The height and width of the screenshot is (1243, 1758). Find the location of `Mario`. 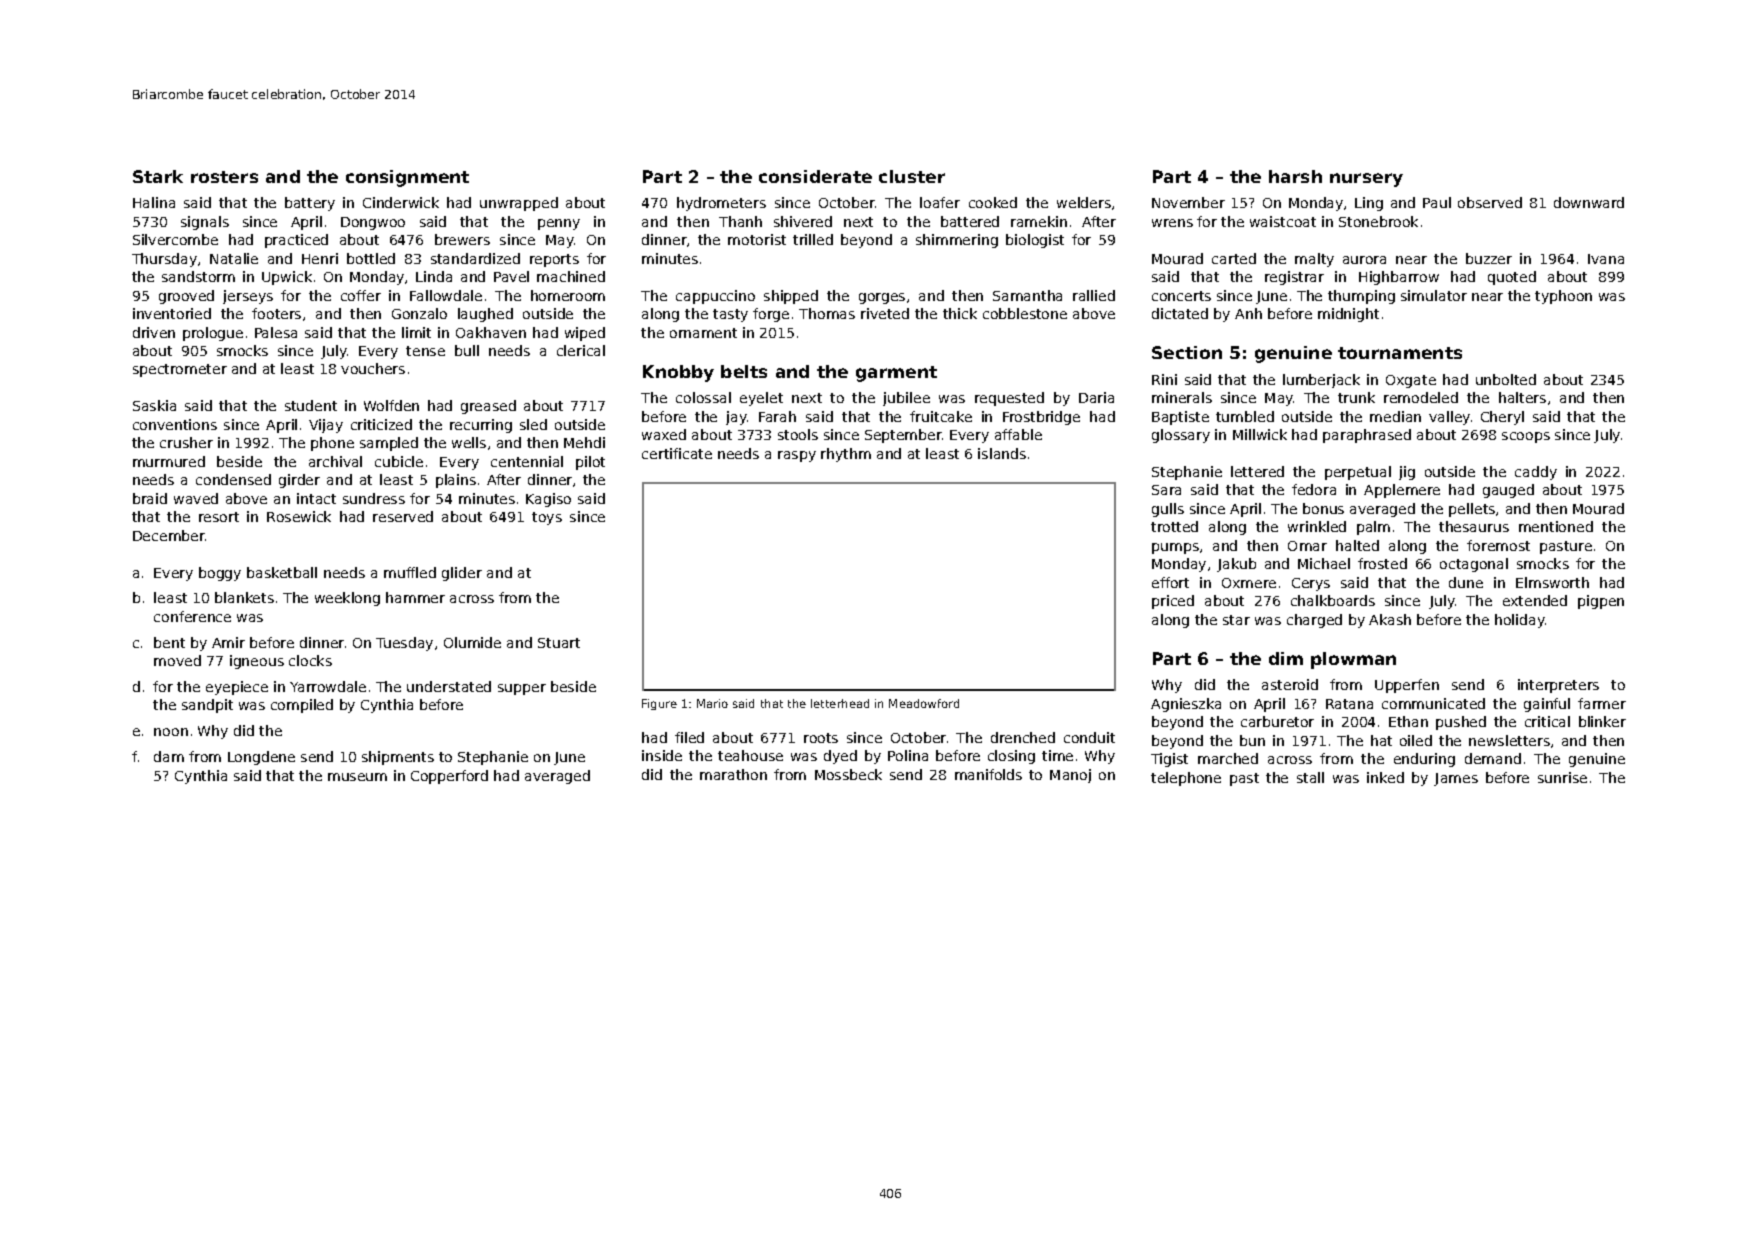

Mario is located at coordinates (712, 703).
